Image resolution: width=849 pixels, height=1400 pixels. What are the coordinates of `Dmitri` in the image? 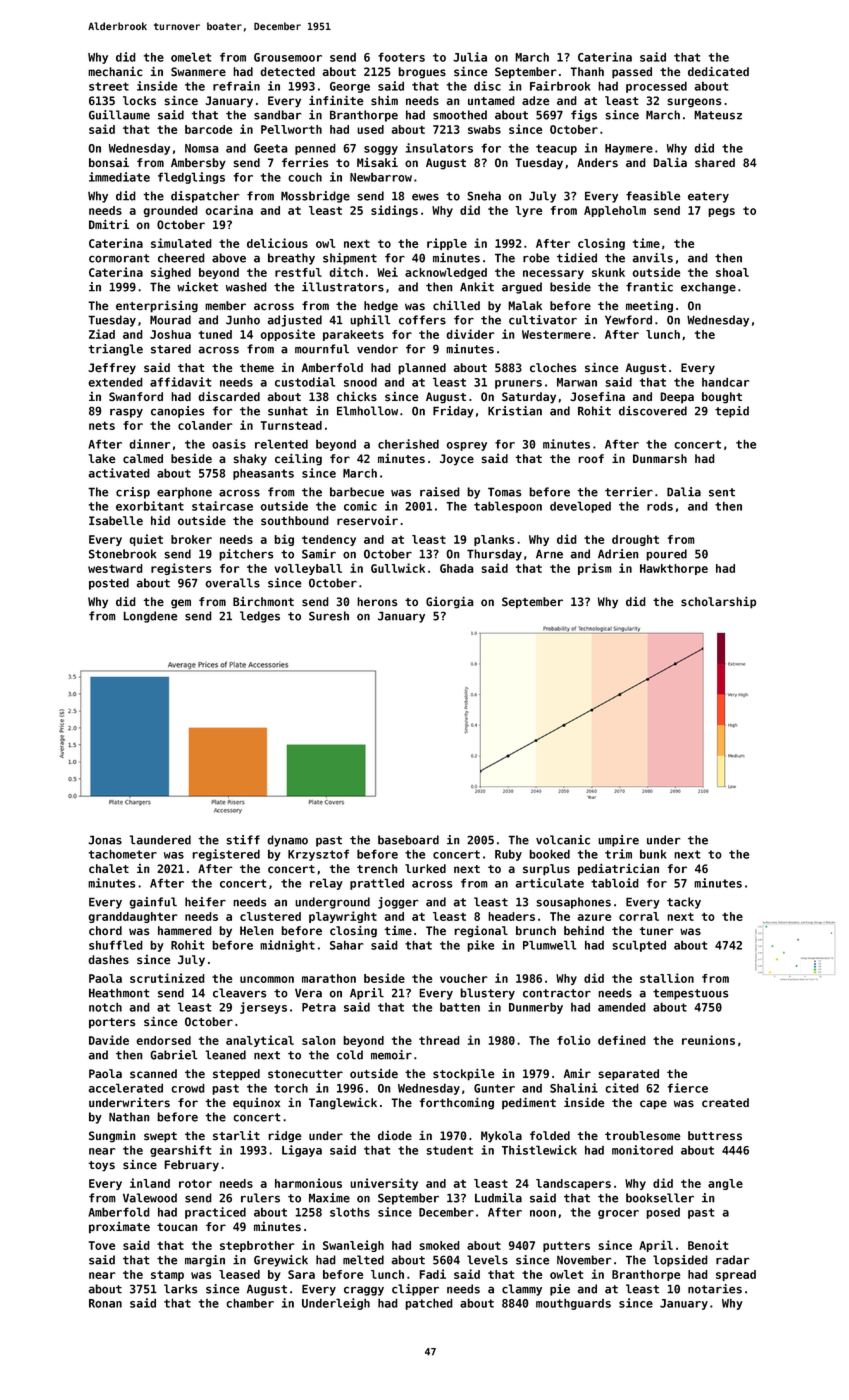 It's located at (109, 224).
